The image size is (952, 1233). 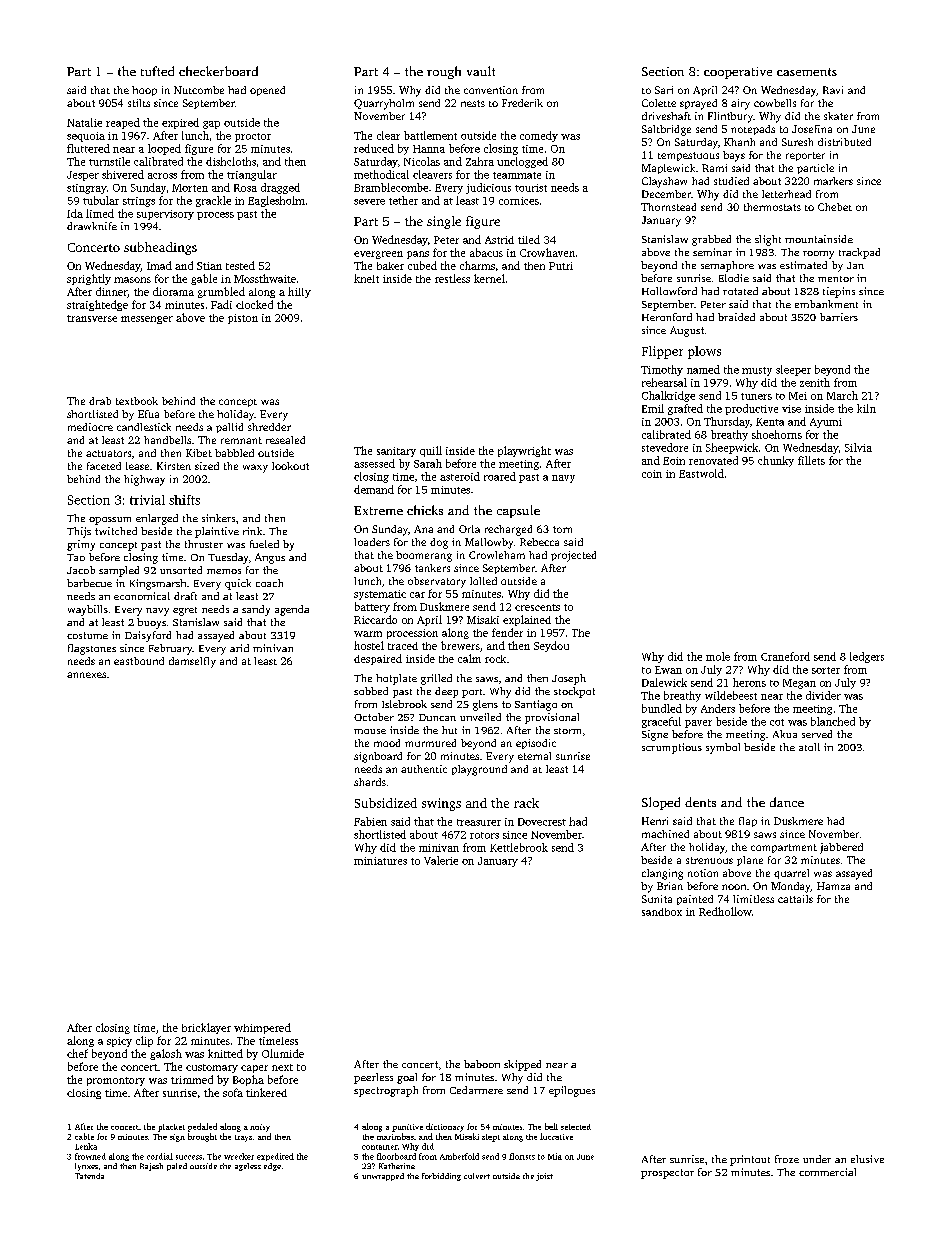 What do you see at coordinates (544, 1177) in the screenshot?
I see `joist` at bounding box center [544, 1177].
